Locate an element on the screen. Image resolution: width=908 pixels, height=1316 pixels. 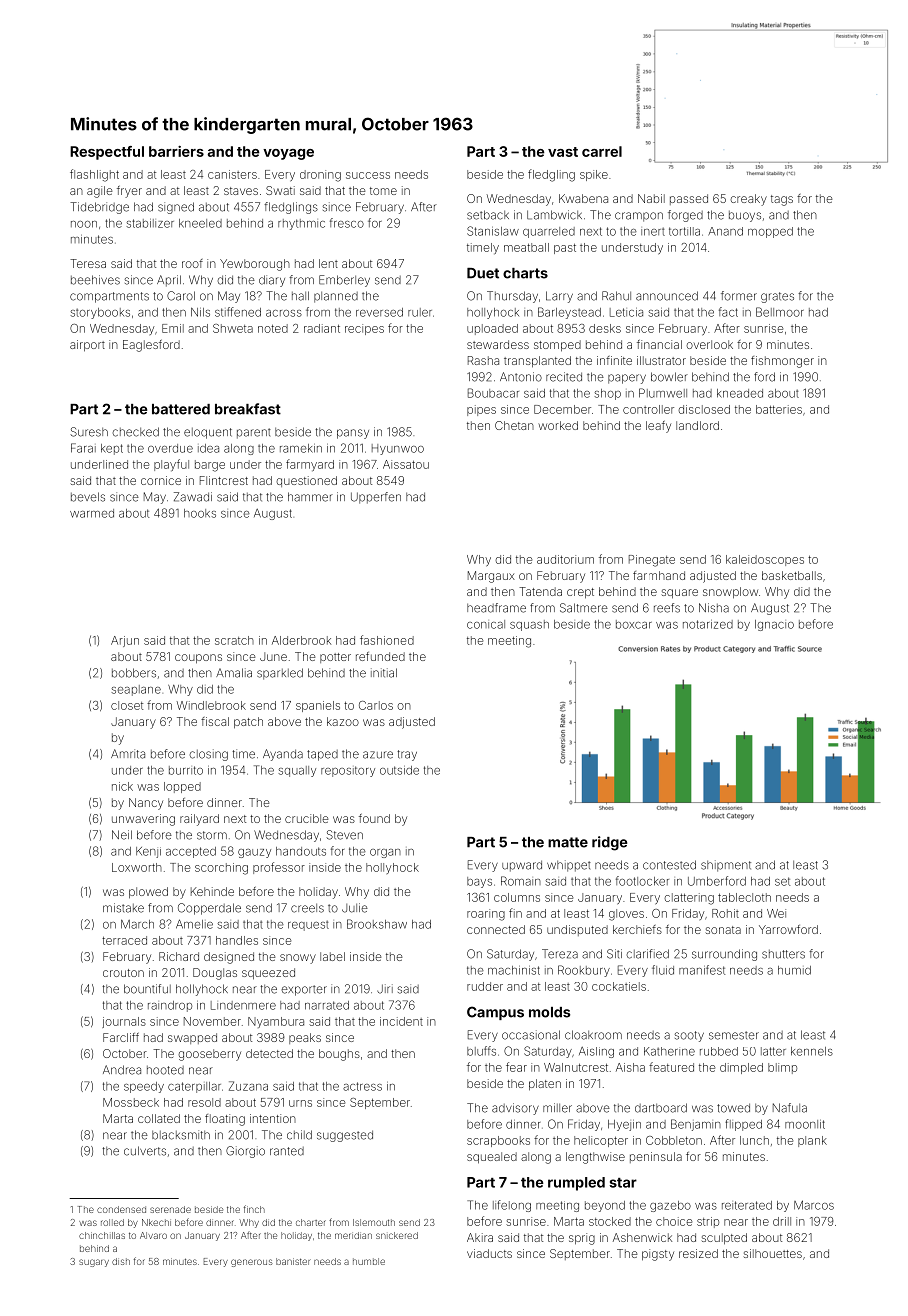
miller is located at coordinates (557, 1108).
